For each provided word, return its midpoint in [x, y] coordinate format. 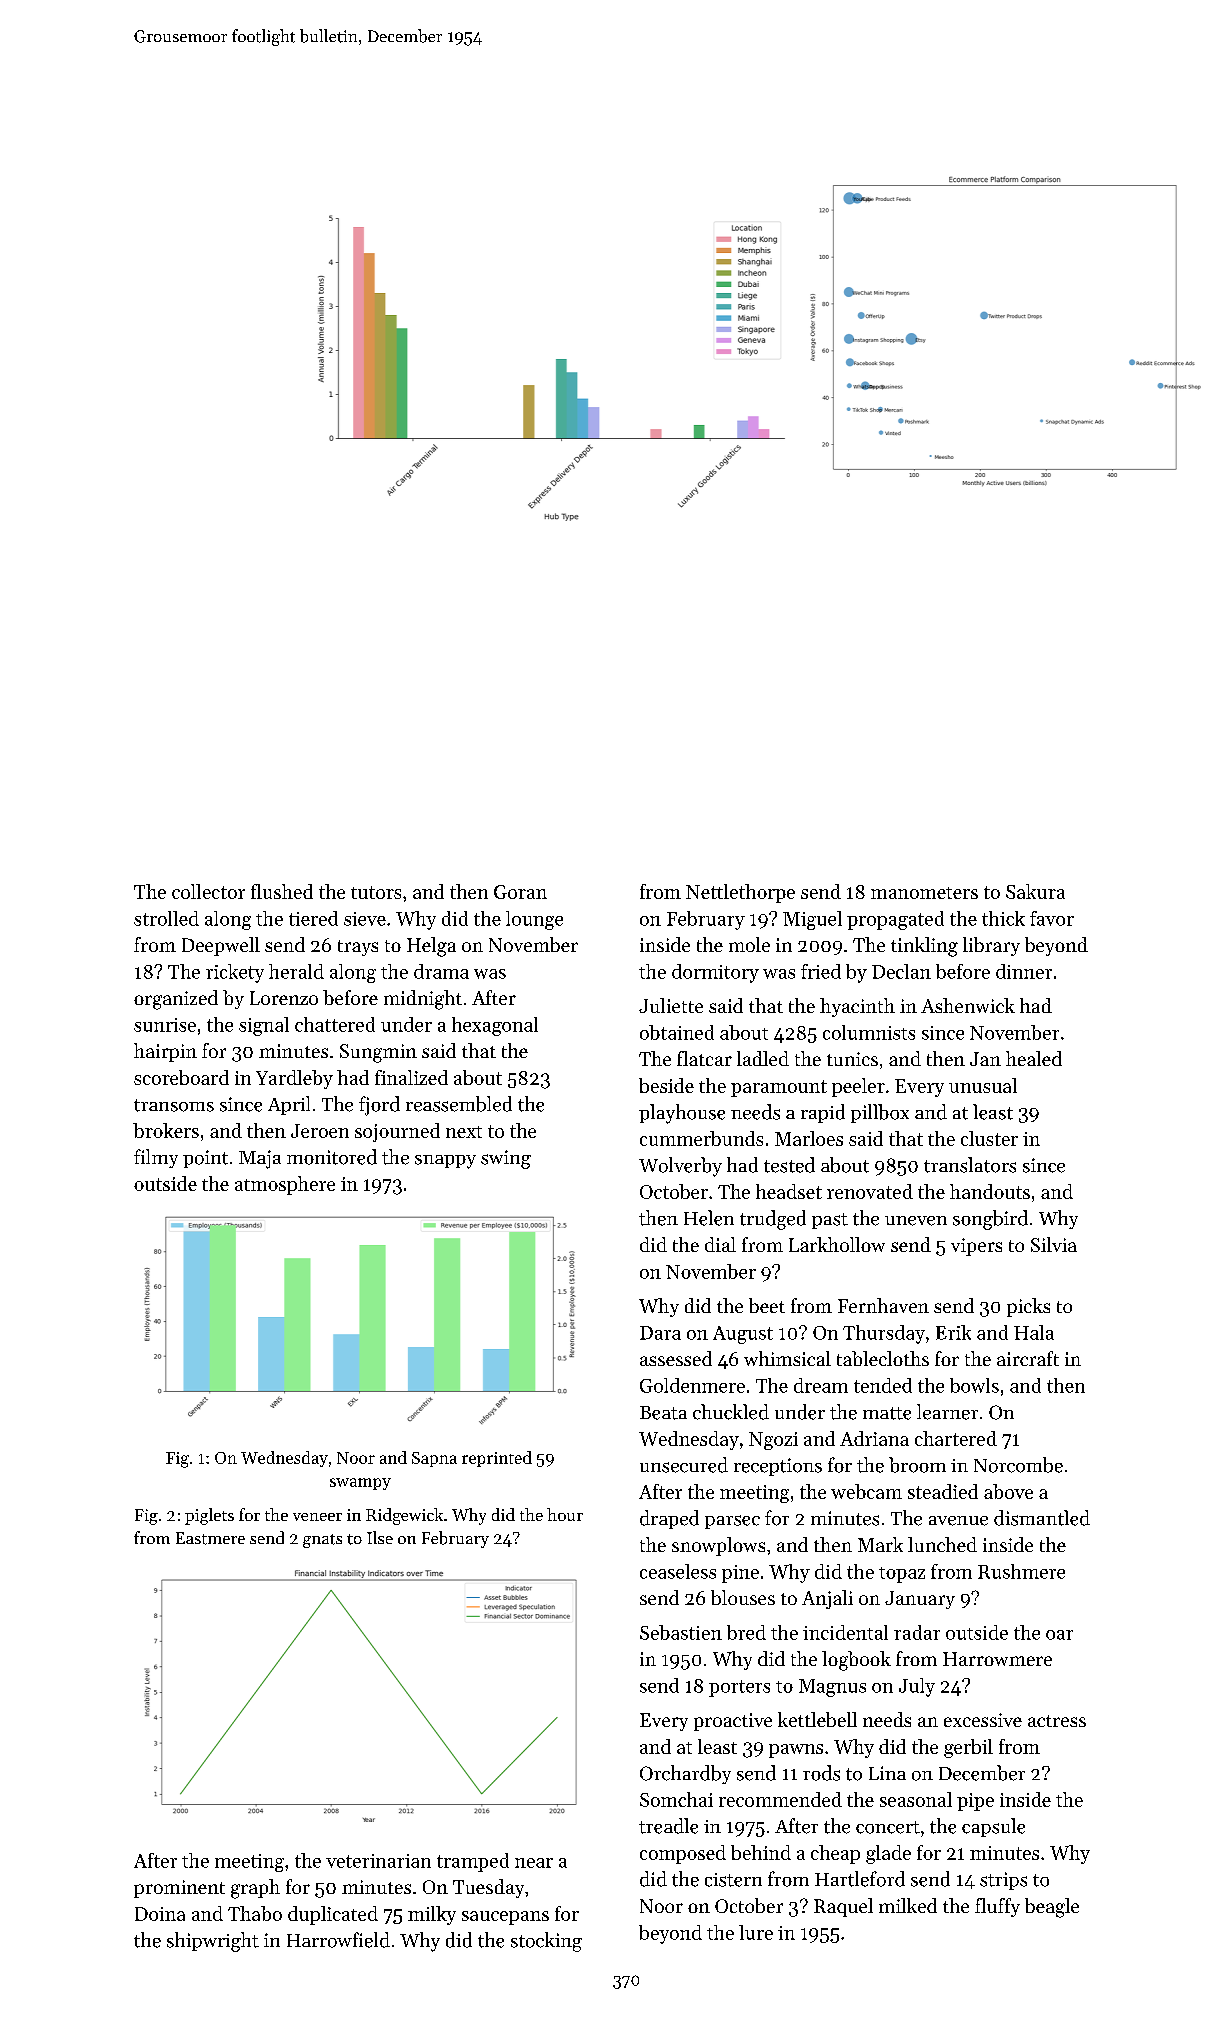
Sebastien [681, 1632]
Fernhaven [883, 1305]
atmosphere [285, 1185]
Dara [660, 1333]
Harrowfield [338, 1940]
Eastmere [210, 1538]
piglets [209, 1516]
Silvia [1054, 1244]
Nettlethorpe [740, 893]
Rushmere [1021, 1571]
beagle [1052, 1908]
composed [683, 1854]
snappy [445, 1162]
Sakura [1035, 891]
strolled [166, 918]
